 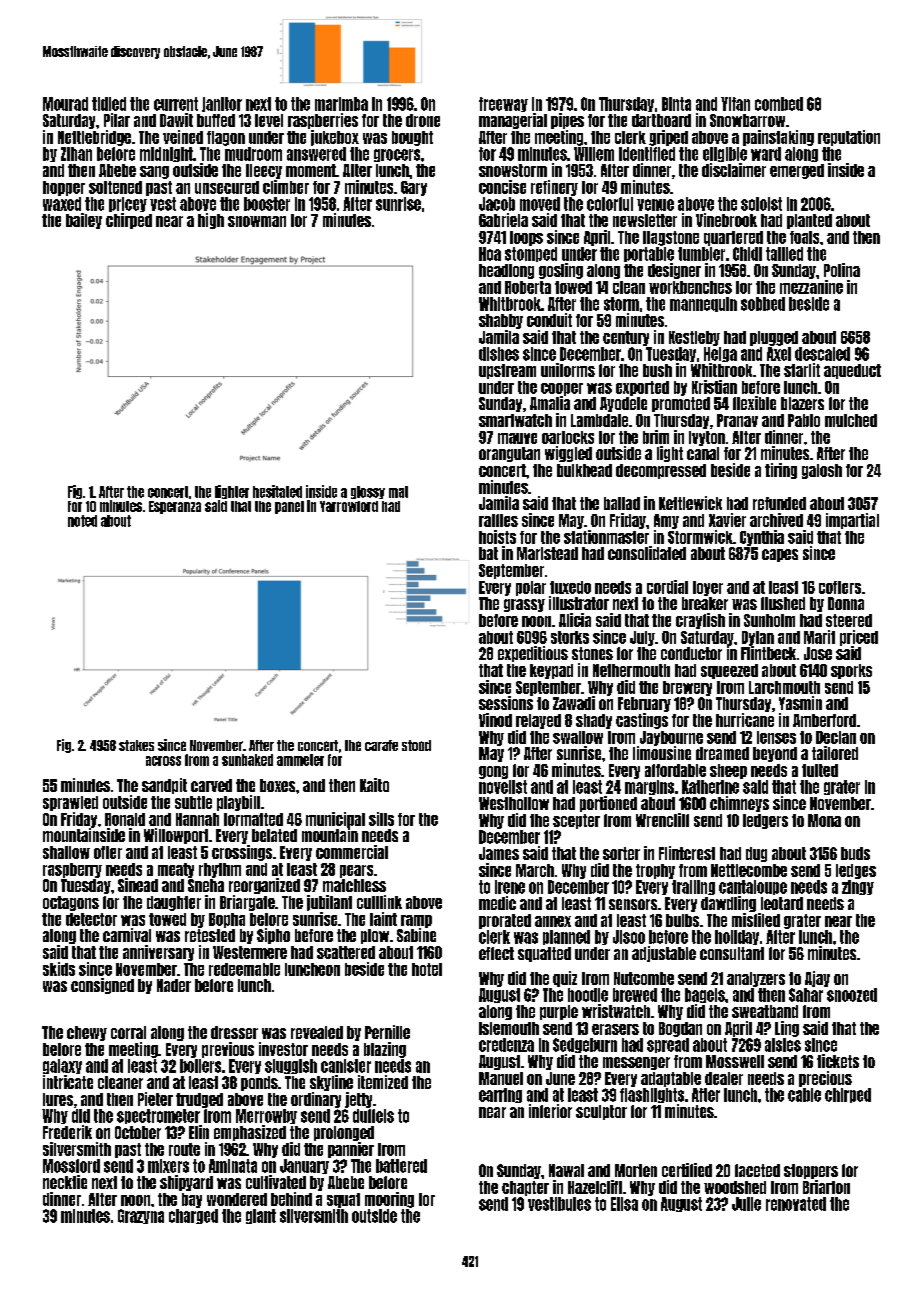 I want to click on eligible, so click(x=725, y=154).
